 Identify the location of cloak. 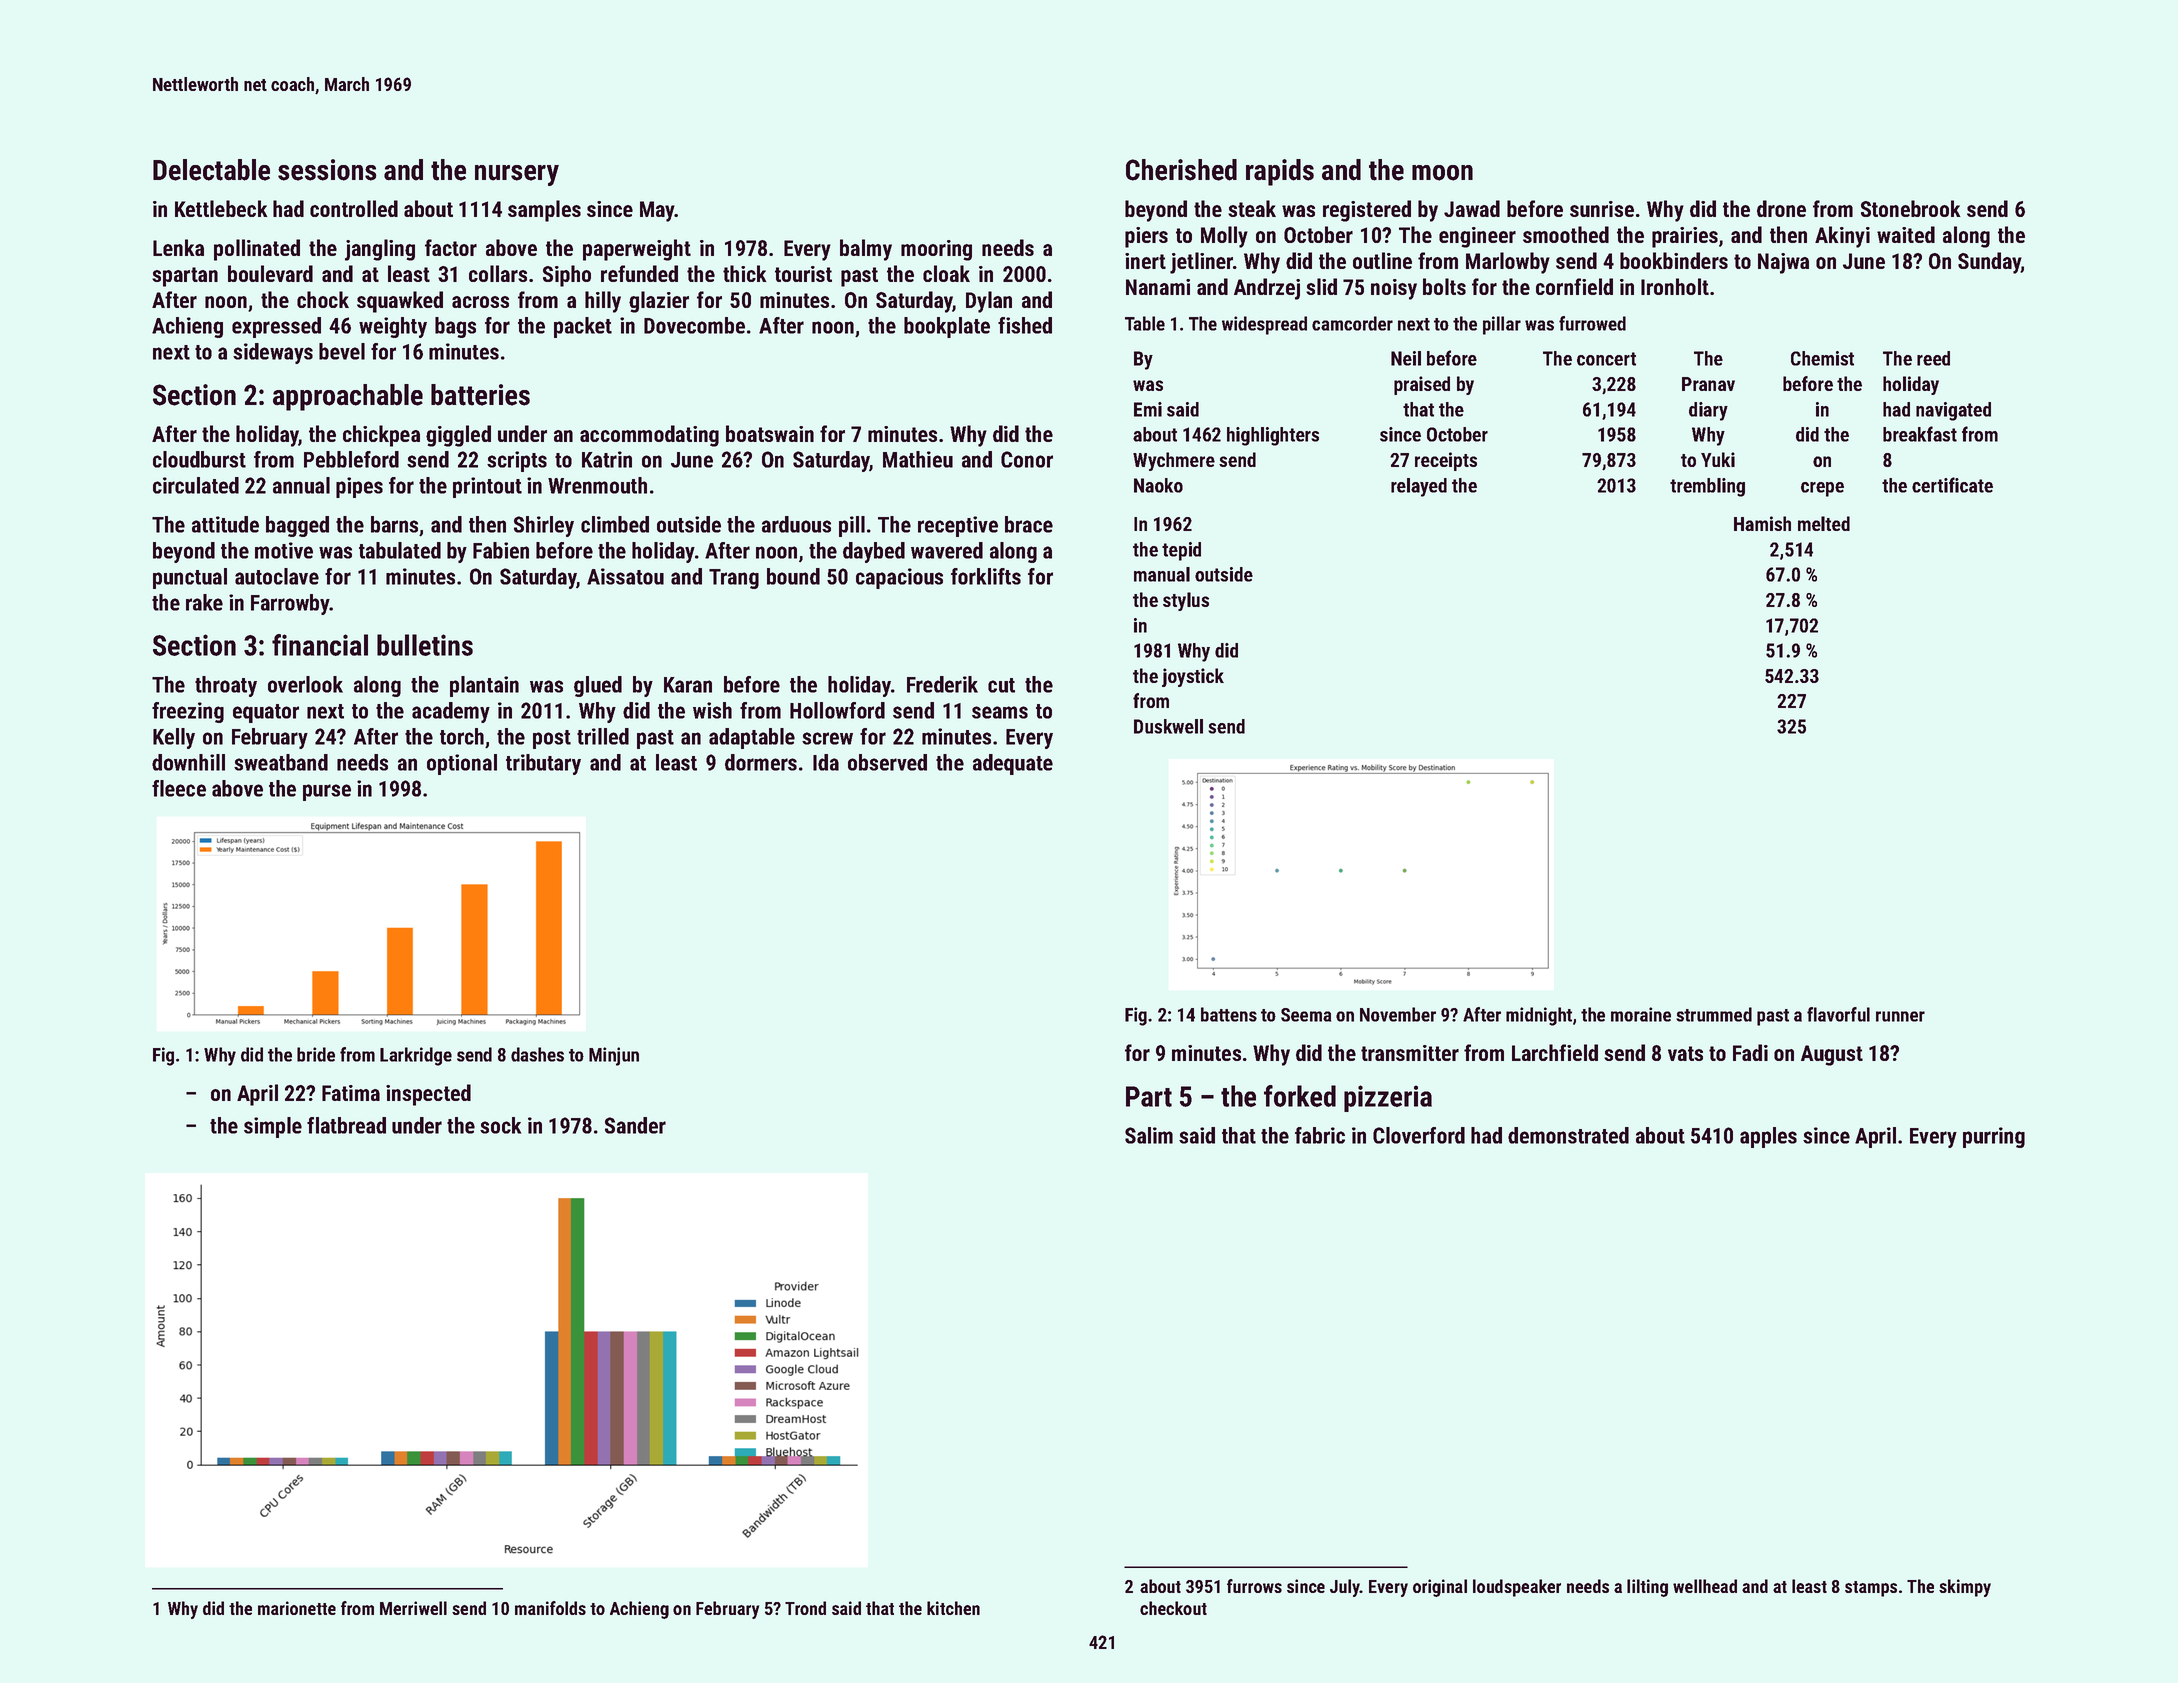
(946, 273).
